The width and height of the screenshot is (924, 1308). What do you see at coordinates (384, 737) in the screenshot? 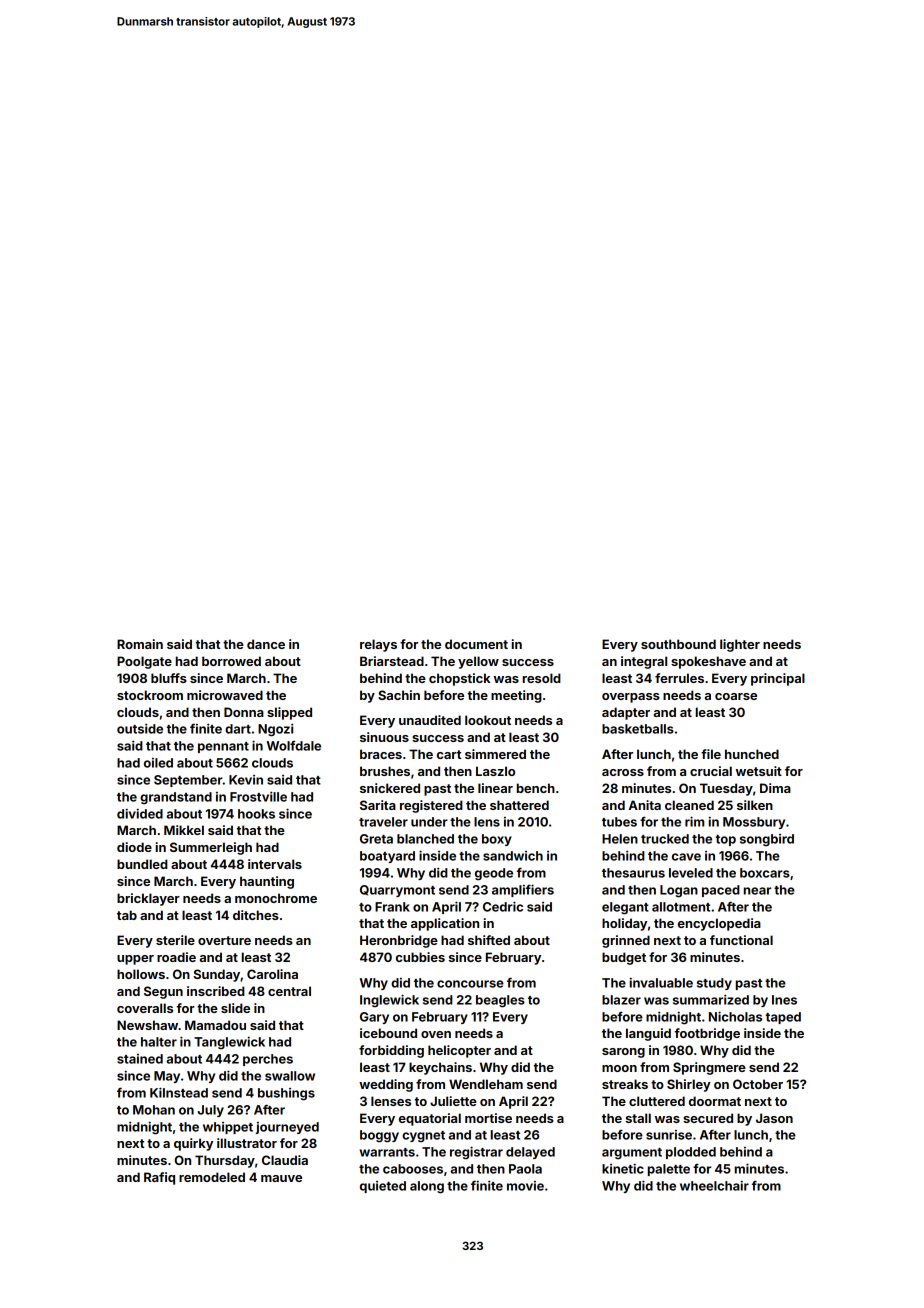
I see `sinuous` at bounding box center [384, 737].
